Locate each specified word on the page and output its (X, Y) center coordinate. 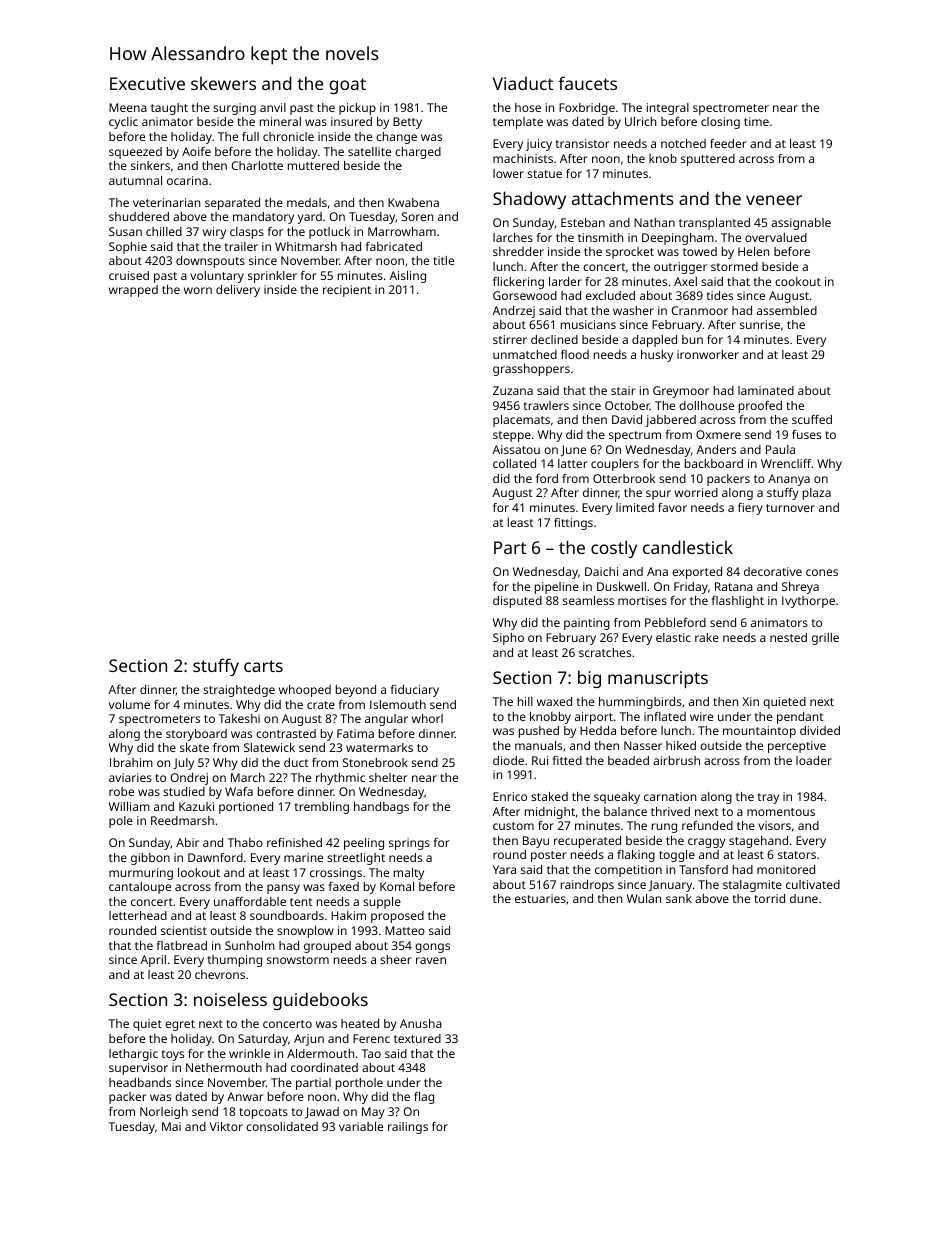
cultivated (813, 884)
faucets (587, 83)
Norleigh (164, 1113)
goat (347, 86)
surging (234, 109)
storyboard (196, 735)
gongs (432, 948)
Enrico (510, 796)
